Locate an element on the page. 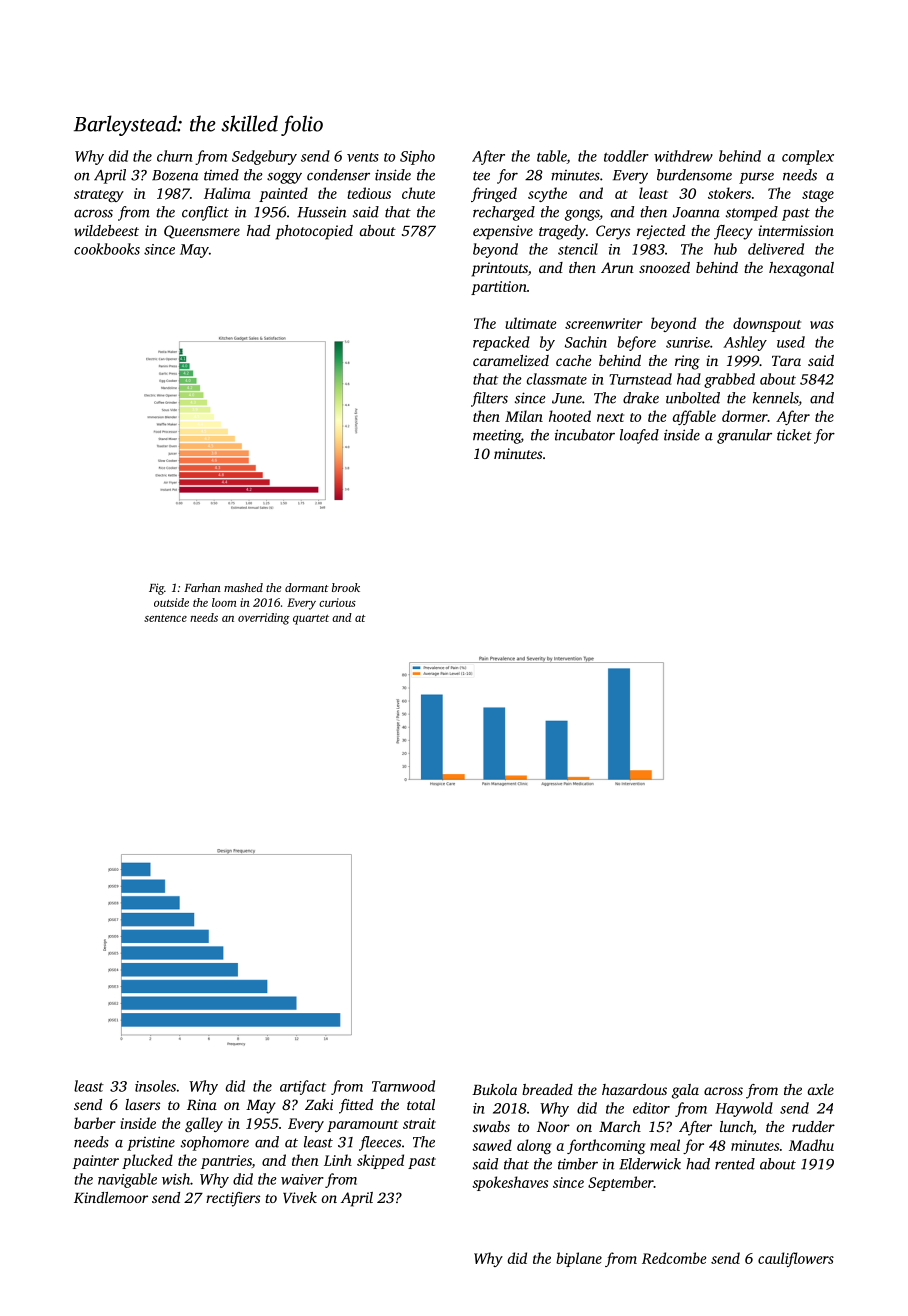  downspout is located at coordinates (767, 324).
